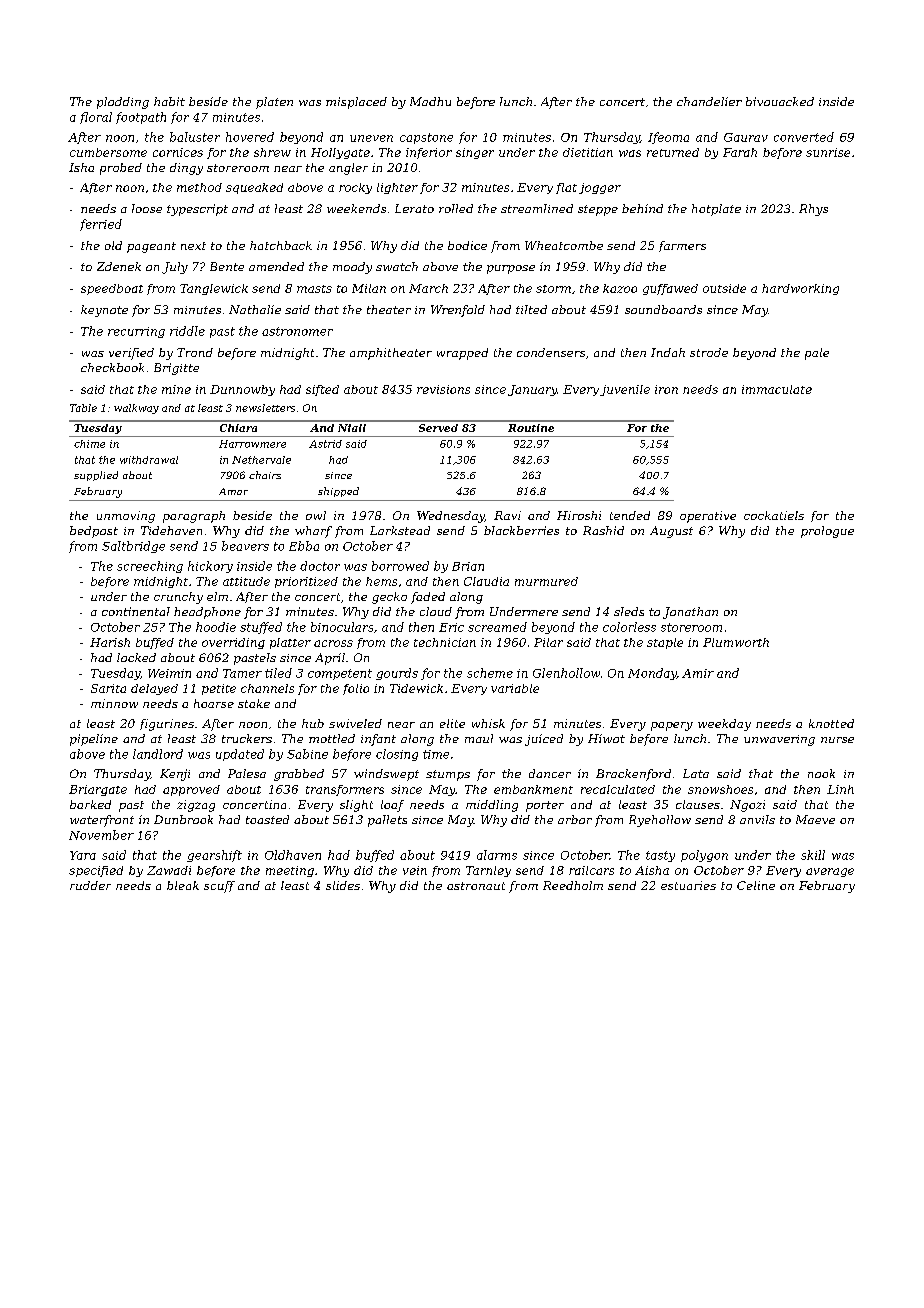 The height and width of the screenshot is (1308, 924). What do you see at coordinates (175, 775) in the screenshot?
I see `Kenji` at bounding box center [175, 775].
